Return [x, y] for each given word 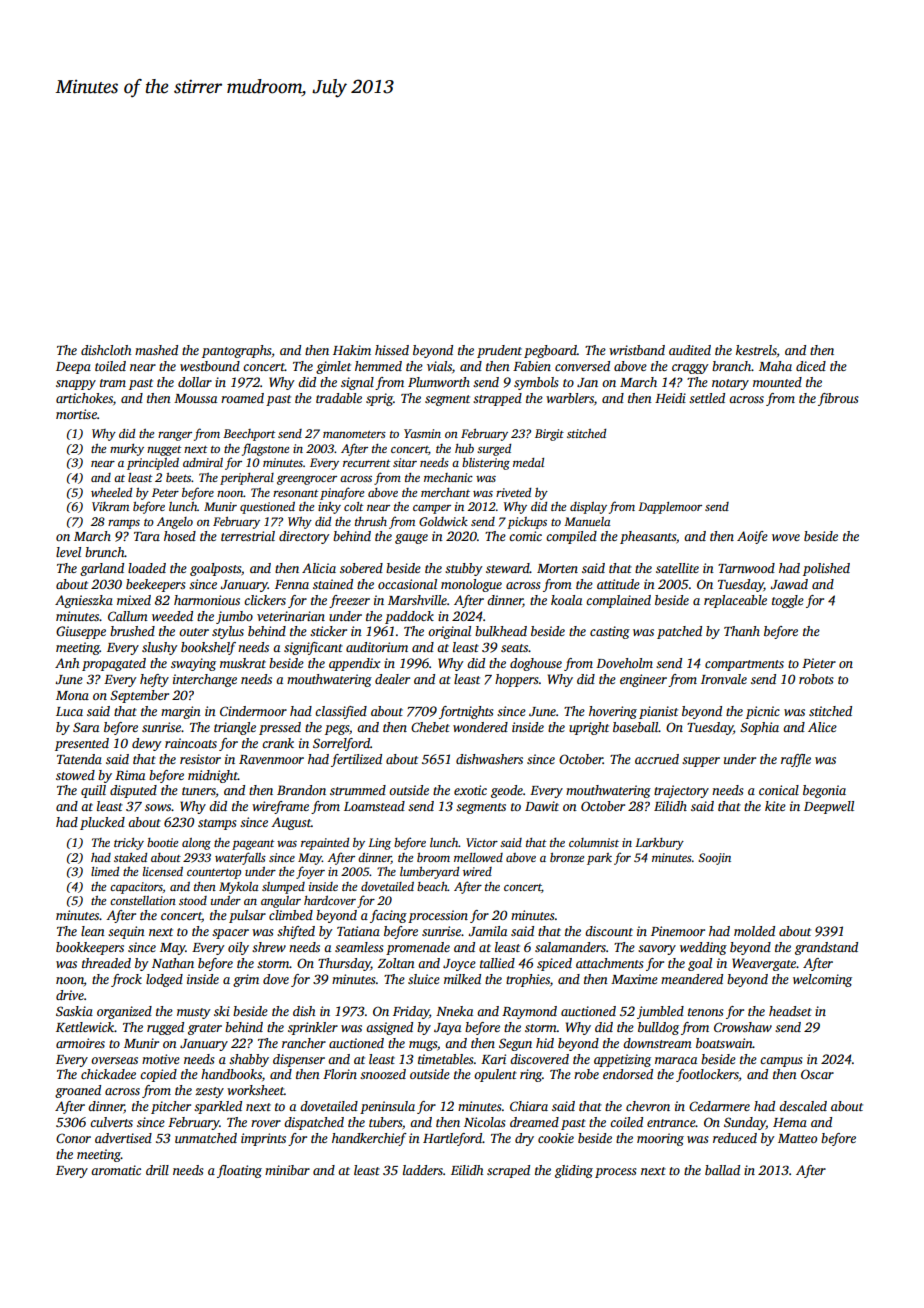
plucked [102, 823]
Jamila [487, 931]
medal [528, 462]
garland [102, 569]
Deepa [73, 368]
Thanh [742, 631]
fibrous [838, 399]
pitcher [171, 1107]
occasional [407, 584]
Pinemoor [678, 931]
